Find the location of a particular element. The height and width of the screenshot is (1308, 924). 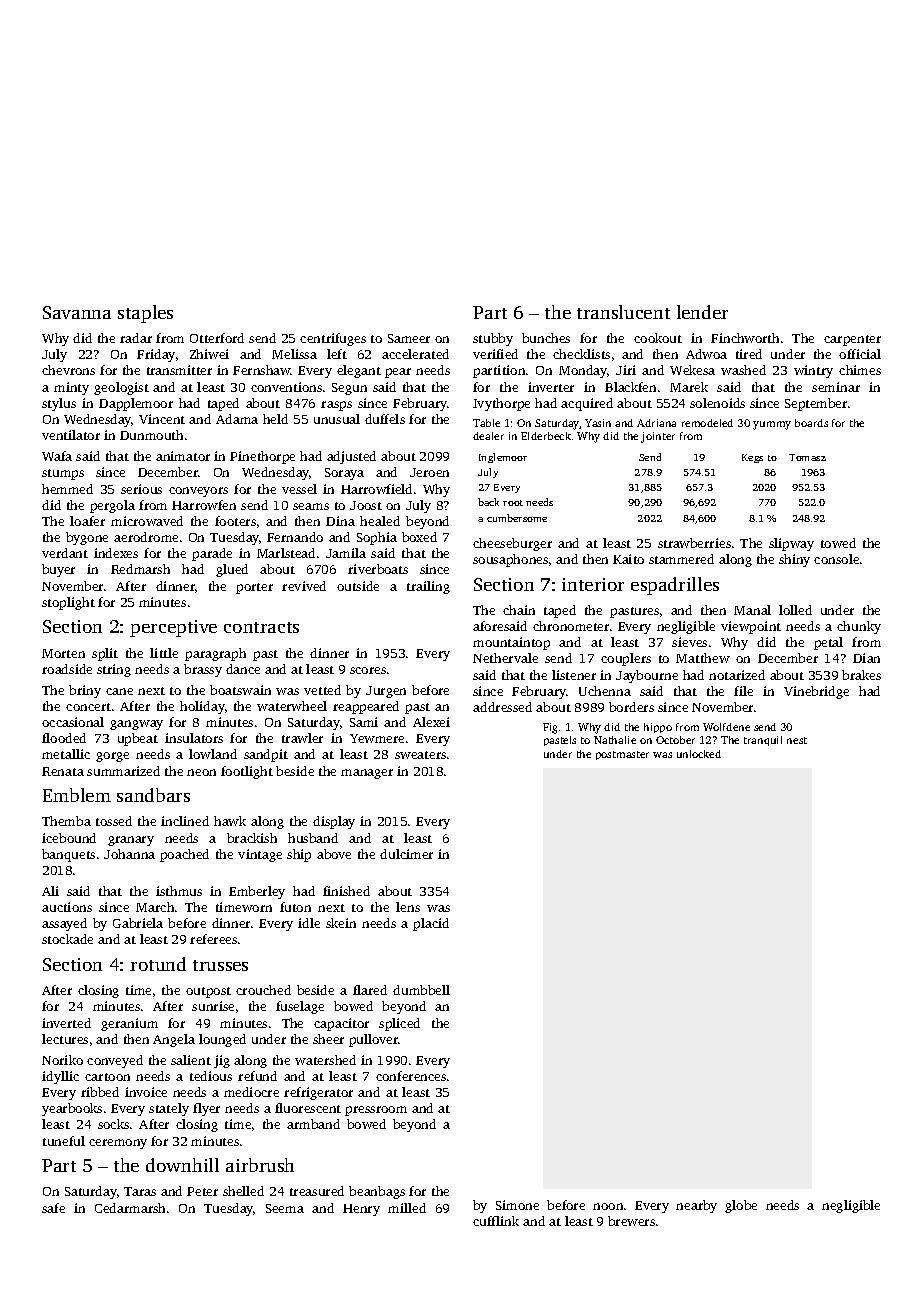

conventions is located at coordinates (286, 387).
